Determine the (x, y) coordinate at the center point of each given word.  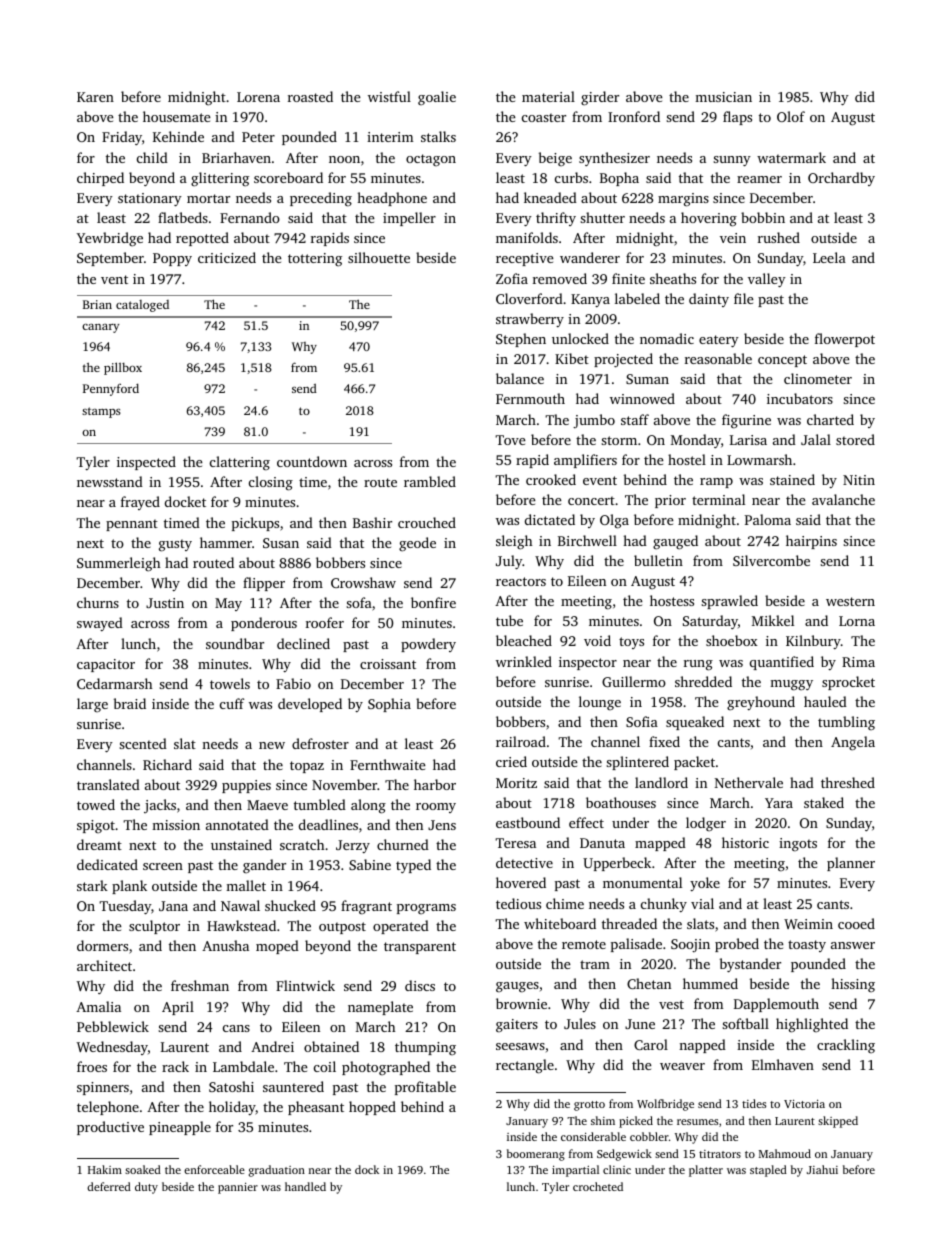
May (228, 604)
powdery (428, 645)
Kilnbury (813, 642)
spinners (103, 1088)
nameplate (380, 1008)
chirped (100, 179)
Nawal (240, 905)
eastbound (528, 822)
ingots (798, 845)
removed (560, 278)
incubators (800, 398)
